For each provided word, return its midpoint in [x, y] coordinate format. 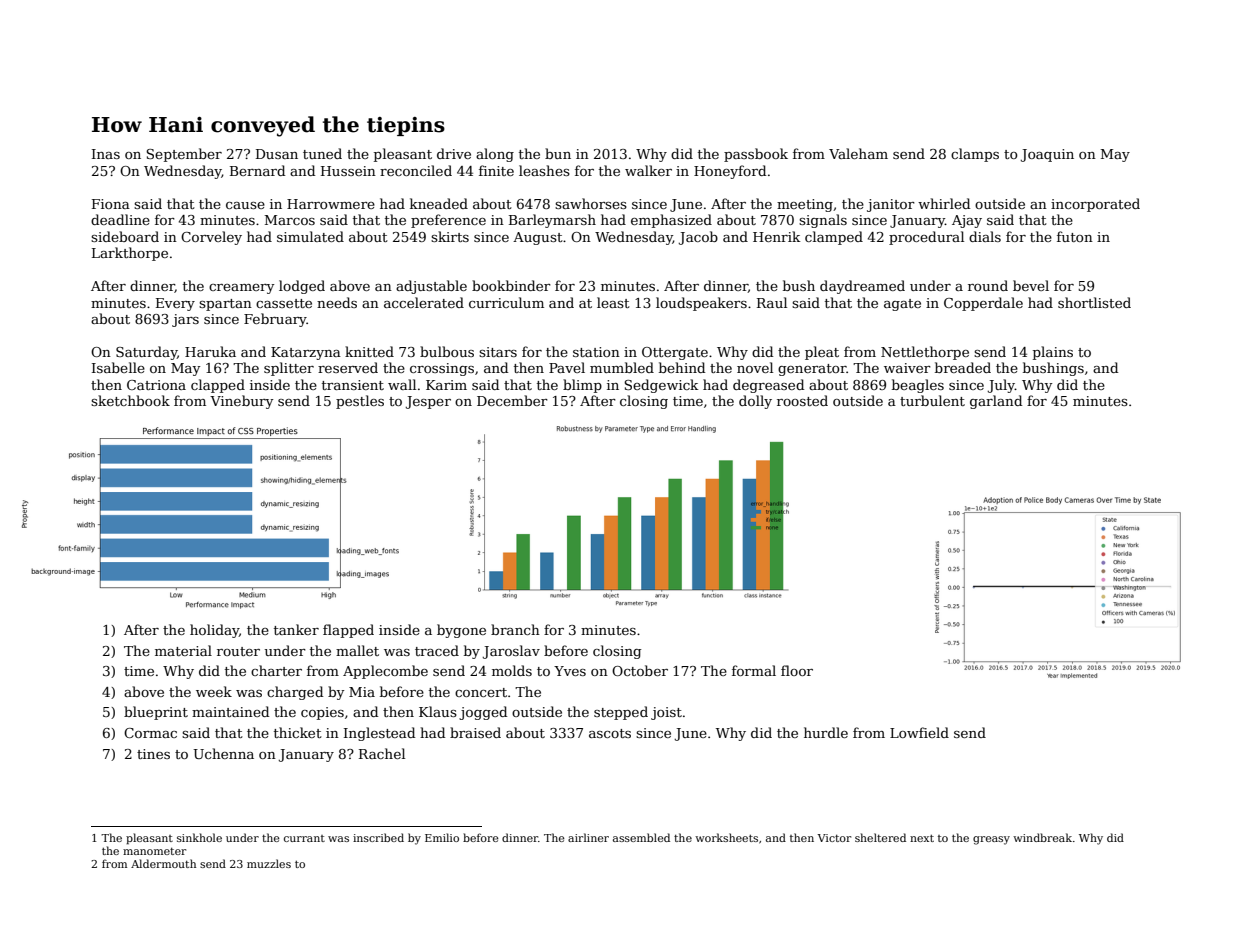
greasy [991, 840]
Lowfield [919, 732]
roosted [802, 400]
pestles [360, 402]
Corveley [211, 238]
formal [754, 670]
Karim [446, 385]
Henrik [777, 236]
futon [1075, 236]
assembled [641, 837]
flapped [348, 631]
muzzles [269, 863]
